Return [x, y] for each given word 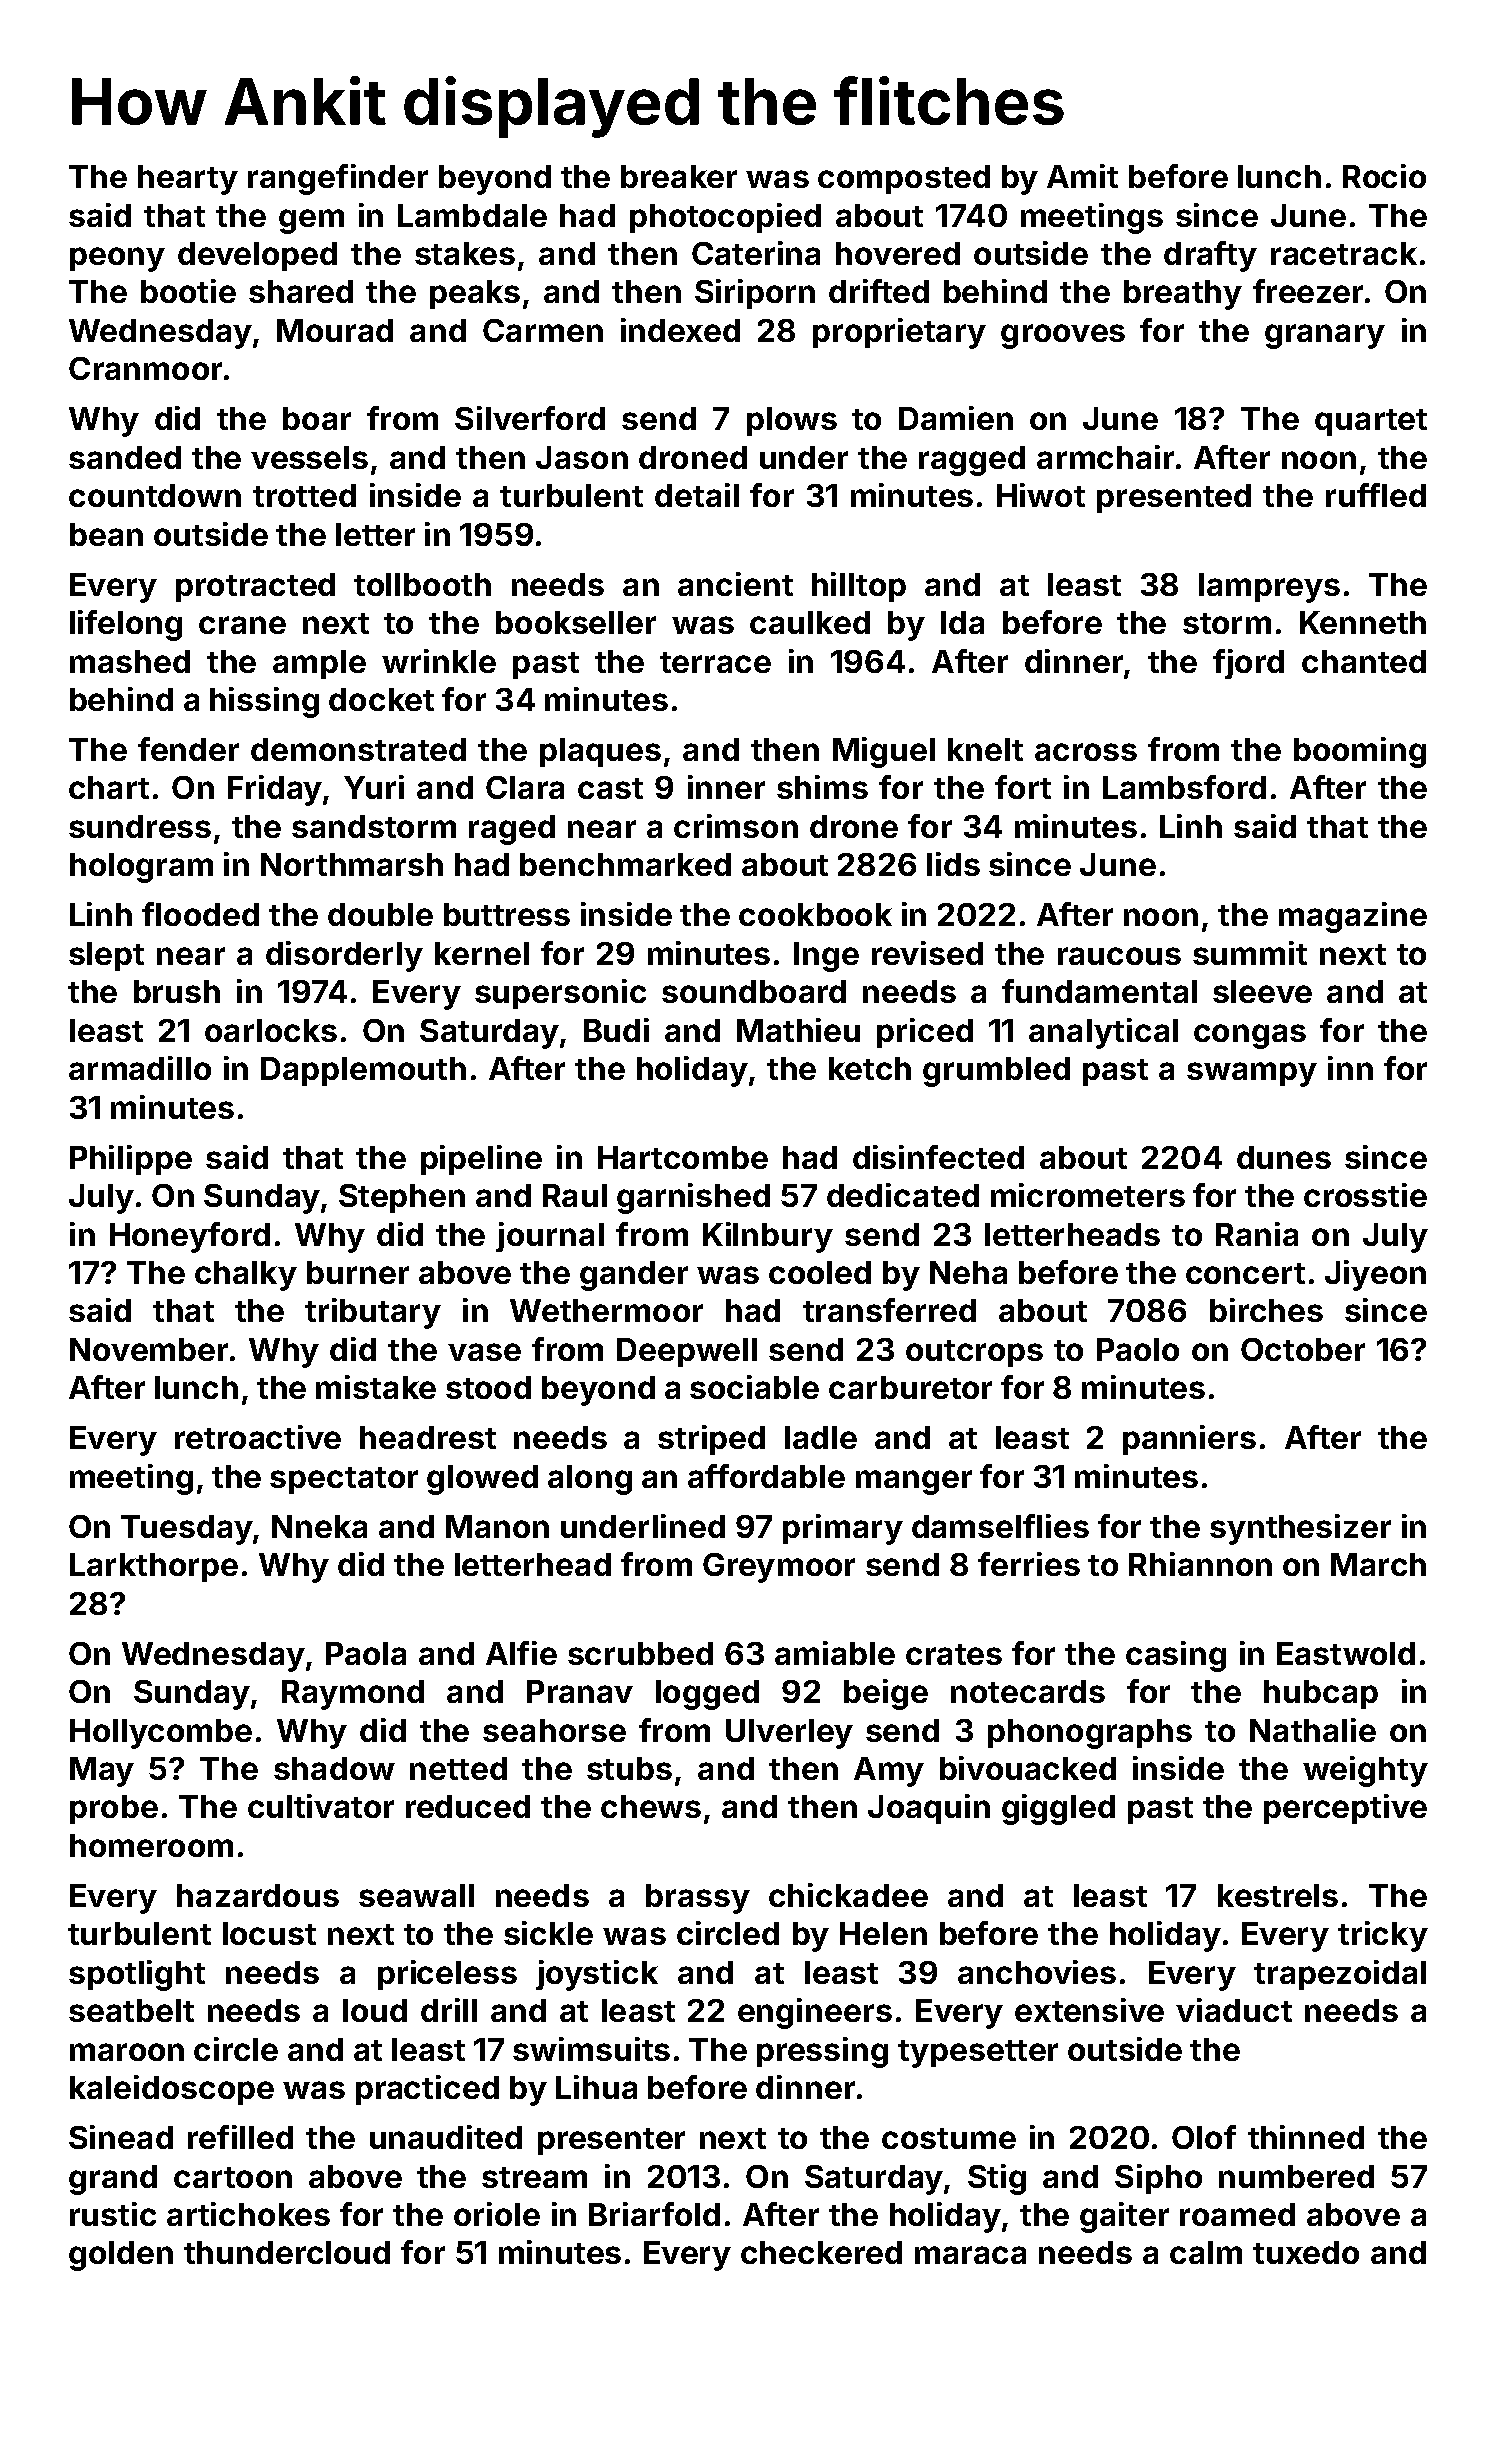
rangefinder [338, 179]
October [1303, 1349]
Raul [575, 1195]
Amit [1082, 176]
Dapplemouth [363, 1071]
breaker [679, 176]
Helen [883, 1933]
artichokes [248, 2214]
